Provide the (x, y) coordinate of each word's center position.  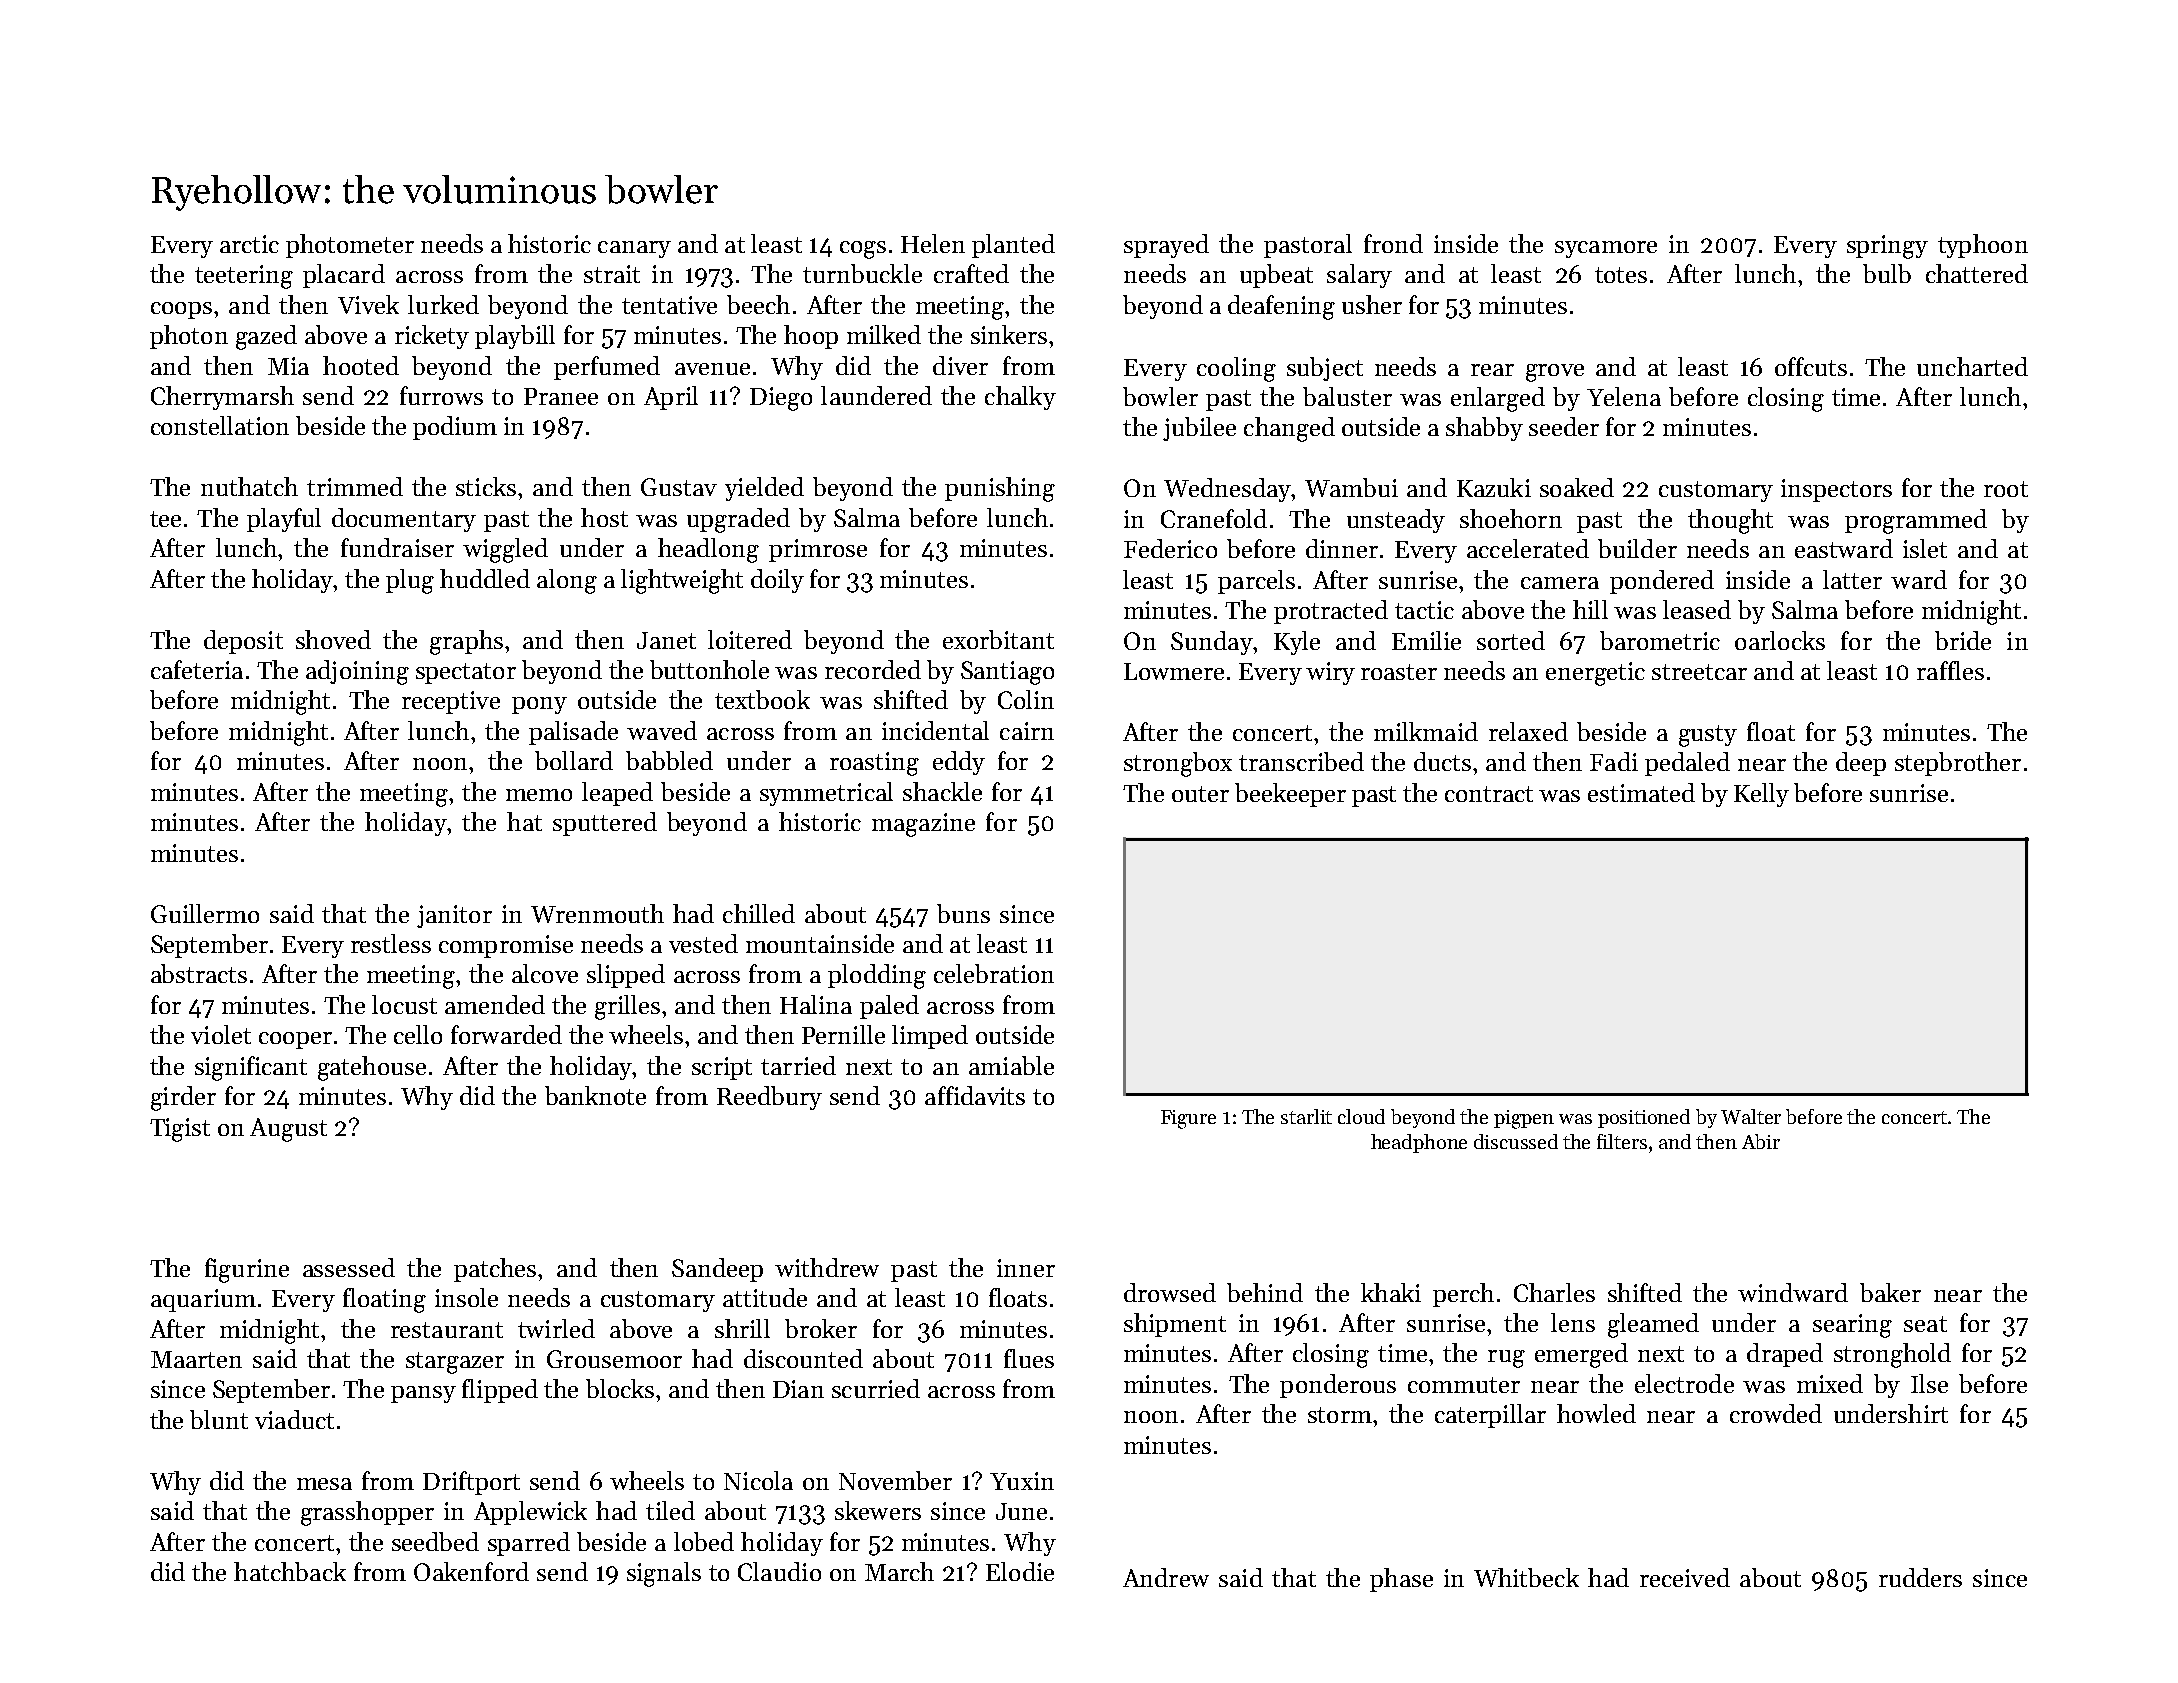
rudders (1920, 1577)
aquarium (203, 1300)
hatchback (290, 1571)
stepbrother (1958, 764)
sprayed (1166, 246)
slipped (626, 976)
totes (1621, 275)
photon (189, 337)
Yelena (1624, 396)
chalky (1020, 398)
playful (284, 520)
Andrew (1166, 1577)
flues (1029, 1358)
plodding (877, 976)
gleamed (1653, 1325)
